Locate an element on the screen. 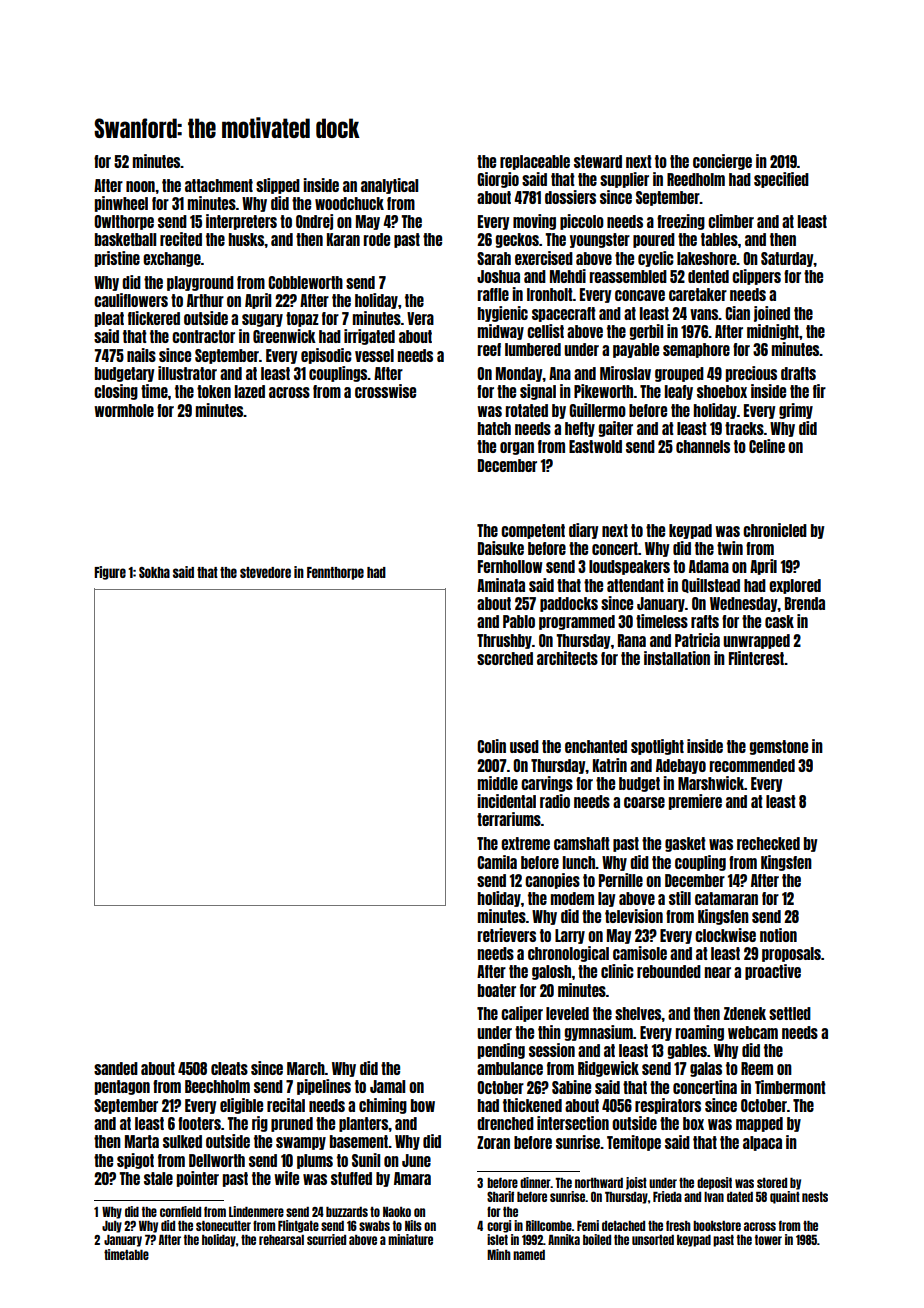  cellist is located at coordinates (545, 331).
